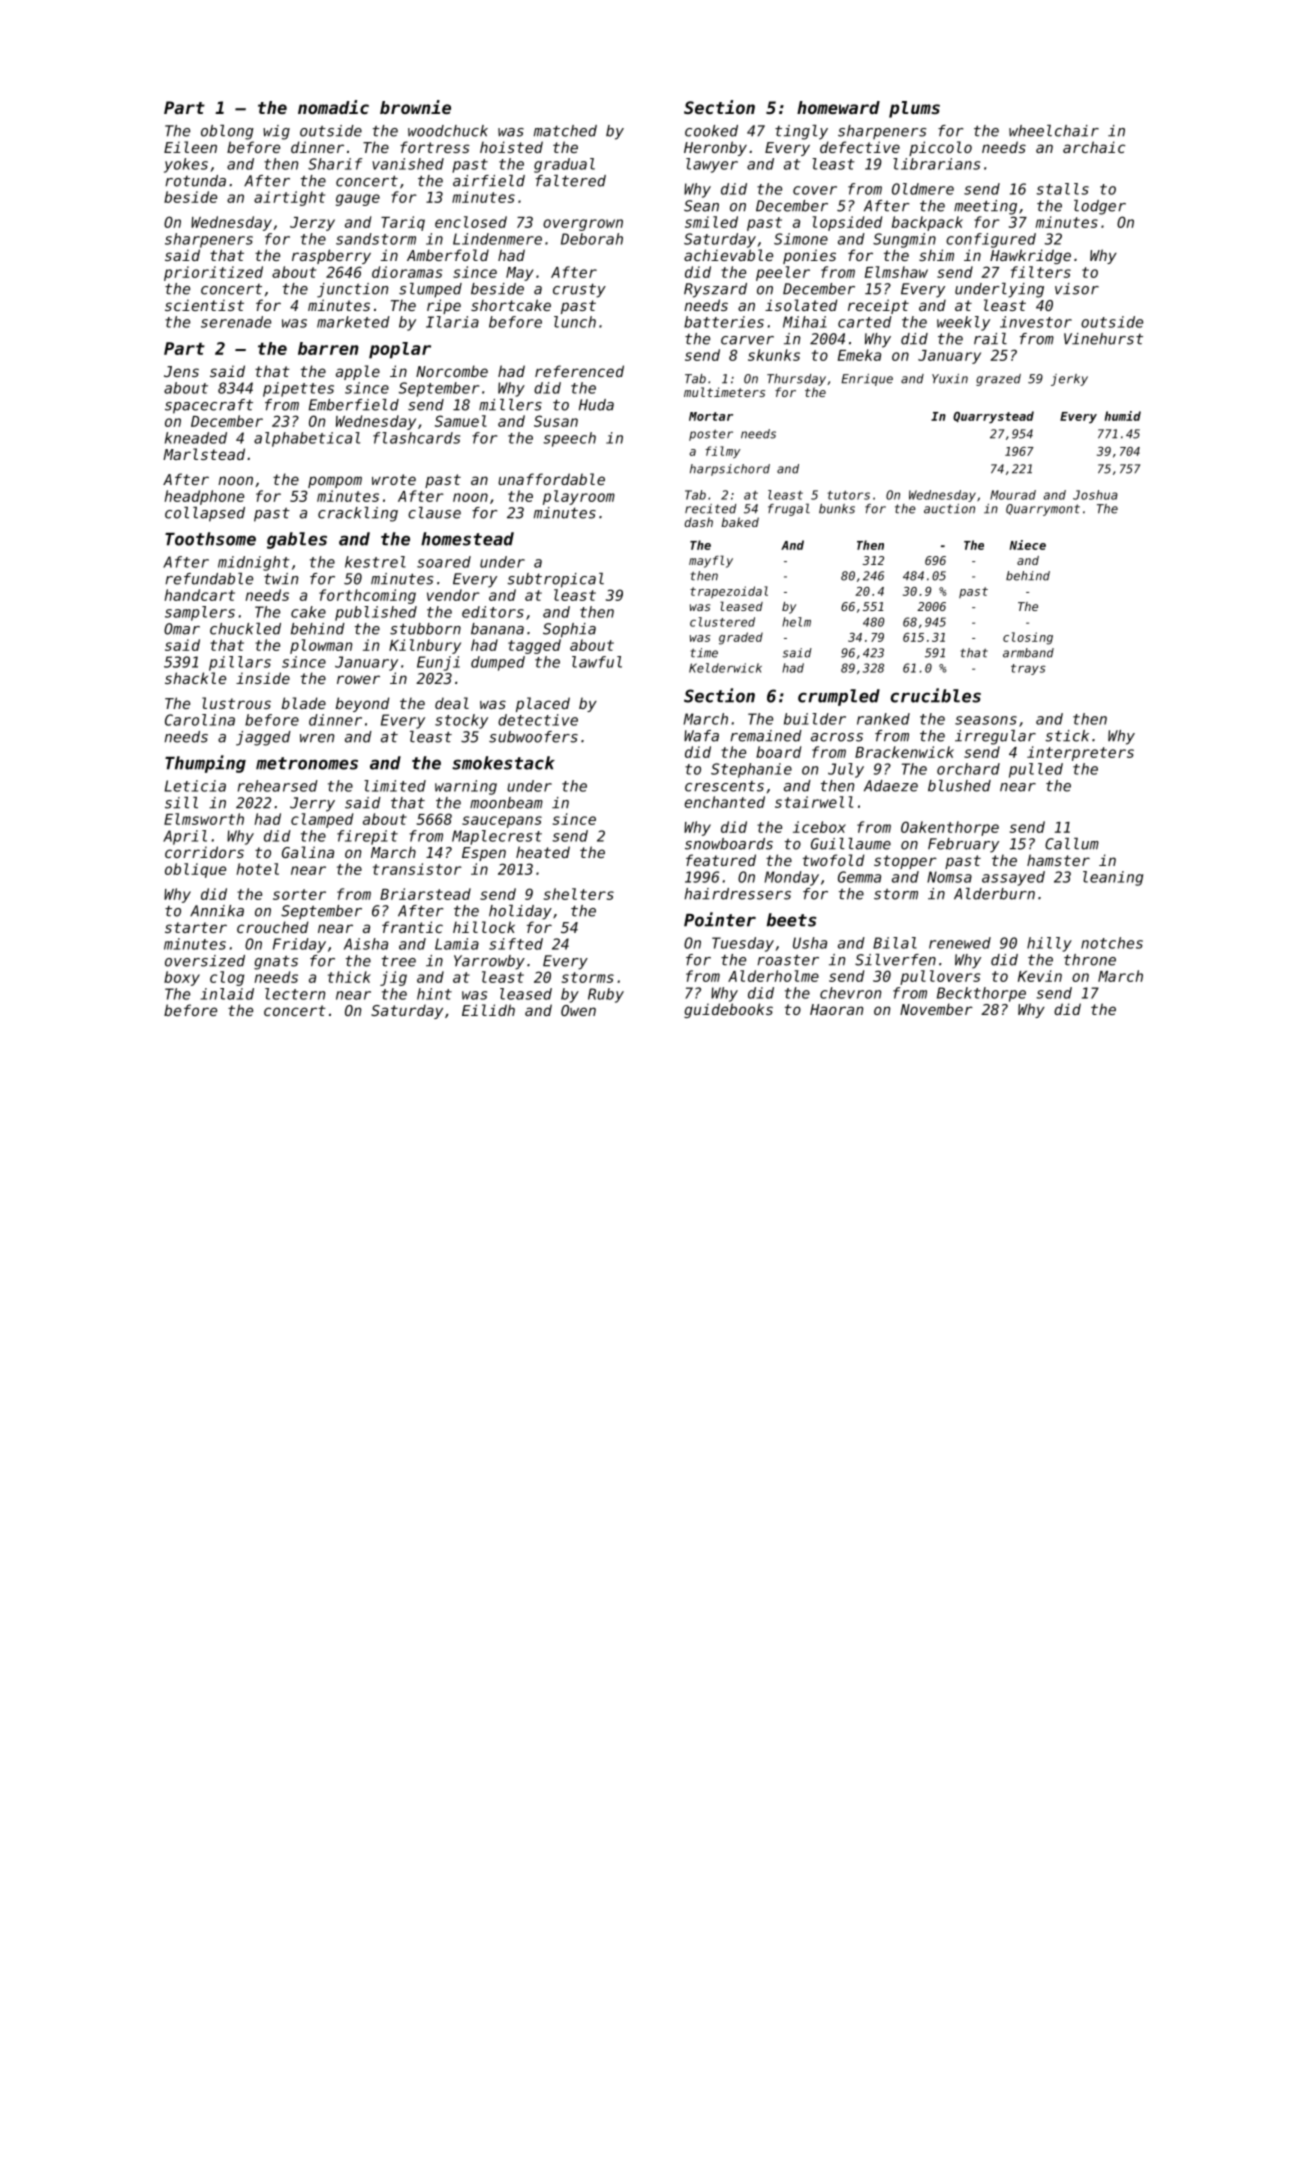 This screenshot has height=2158, width=1310. Describe the element at coordinates (1028, 638) in the screenshot. I see `closing` at that location.
